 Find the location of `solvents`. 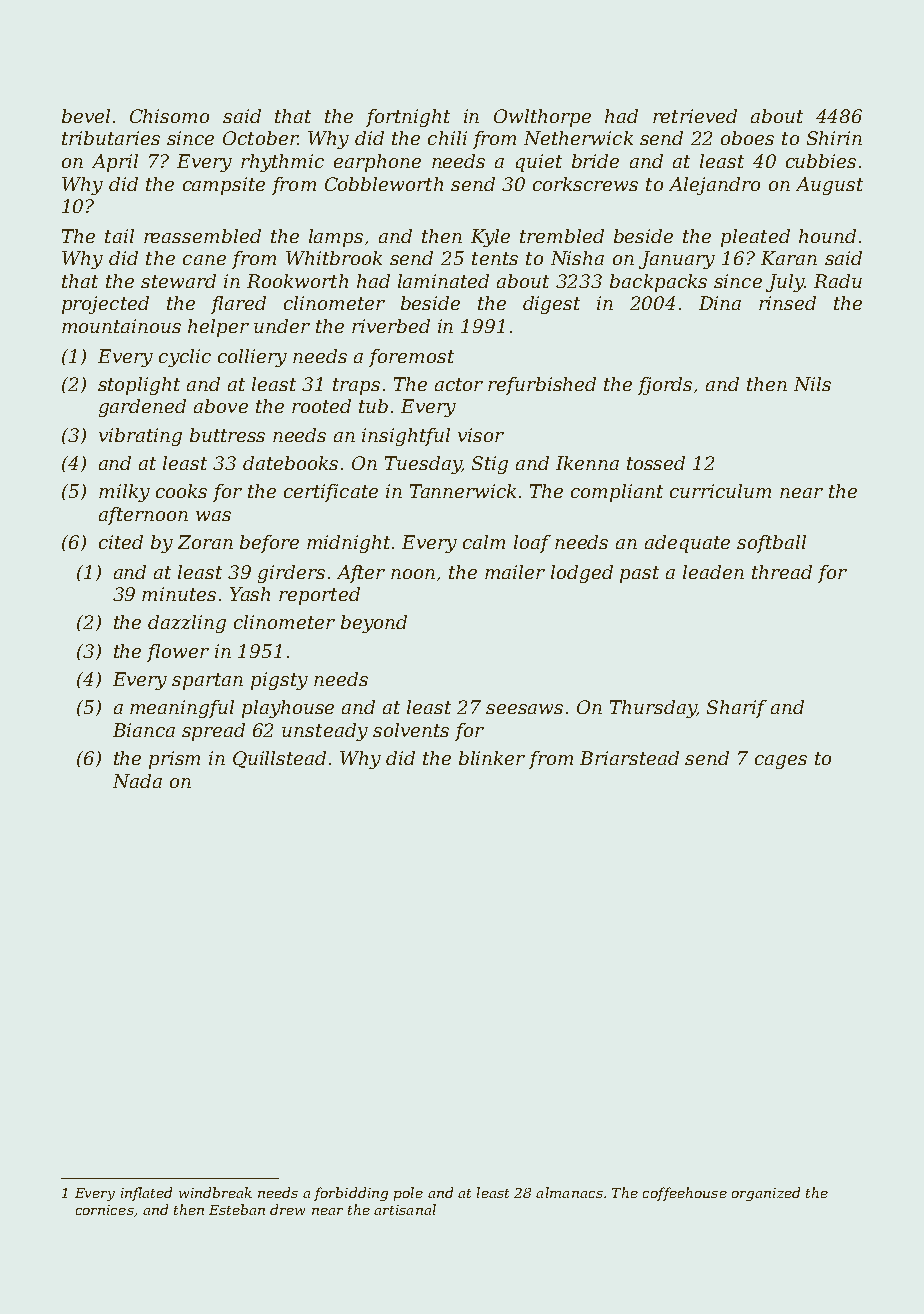

solvents is located at coordinates (411, 730).
